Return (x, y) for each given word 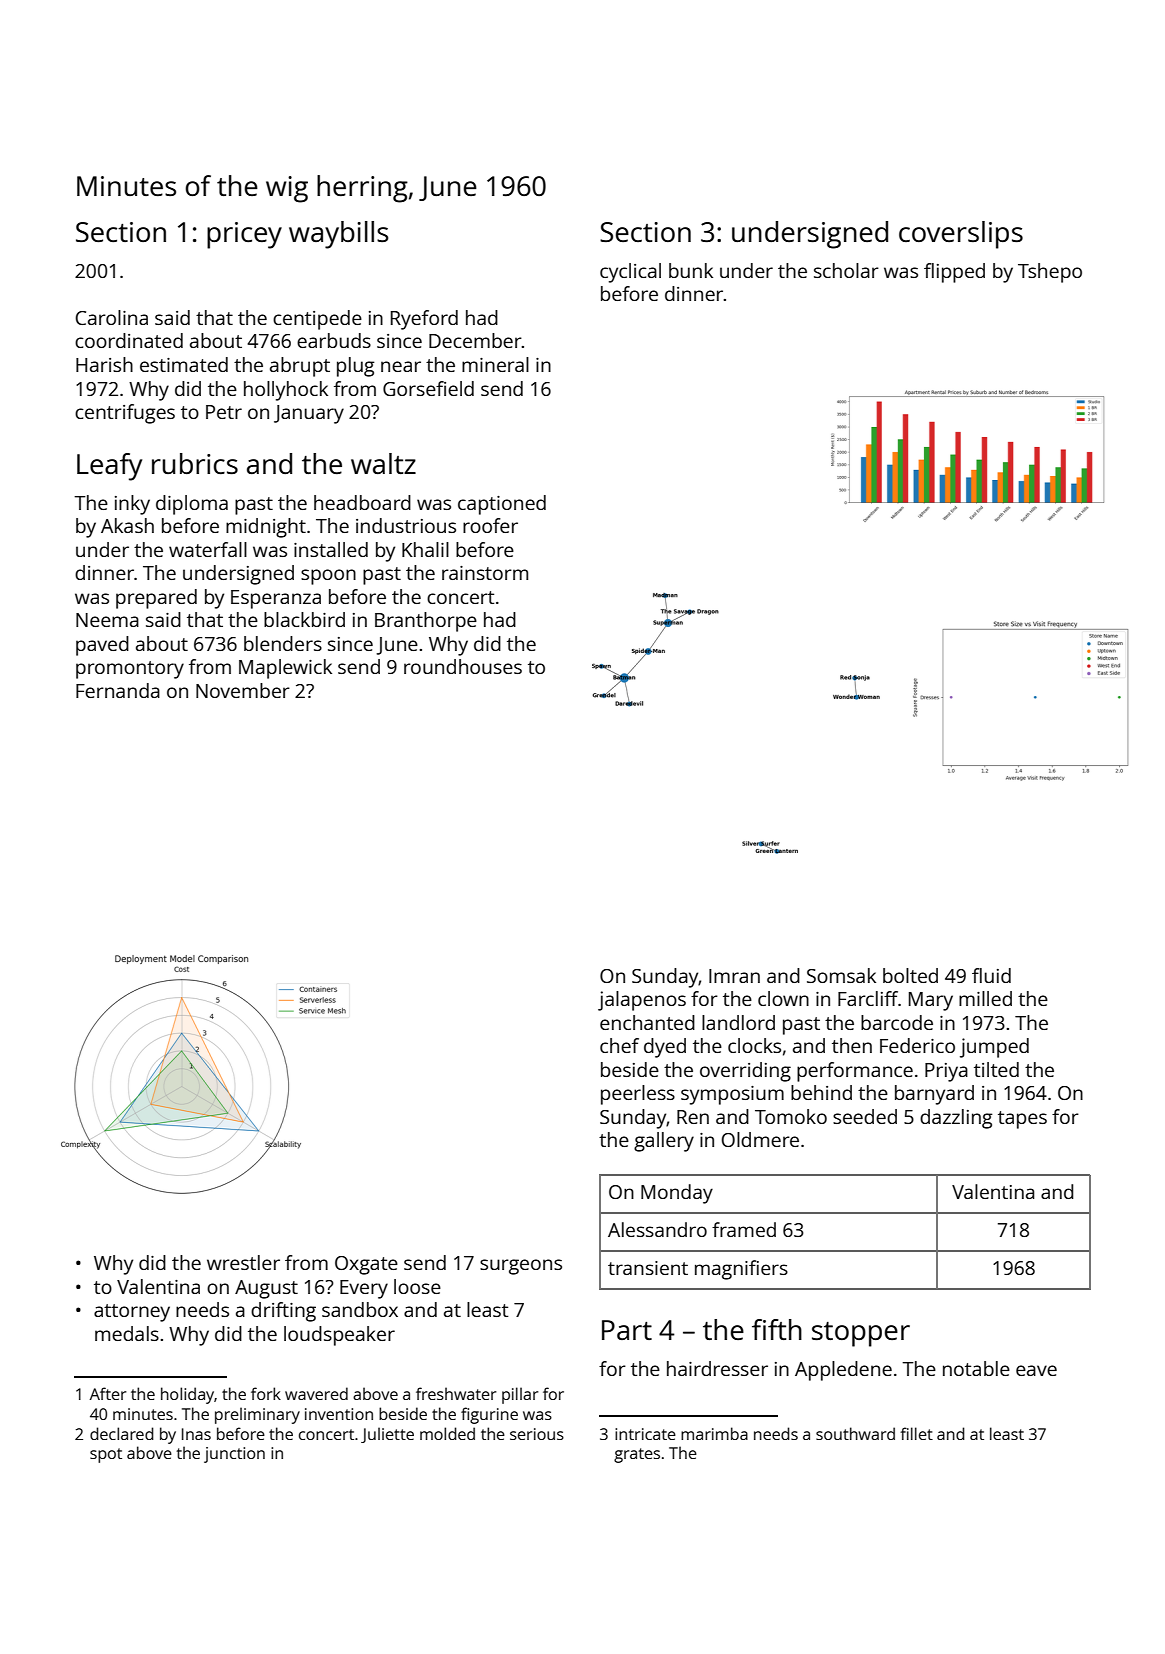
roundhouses (463, 666)
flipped (954, 273)
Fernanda (118, 690)
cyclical (630, 273)
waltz (383, 463)
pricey (244, 235)
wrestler (243, 1262)
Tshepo (1050, 273)
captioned (502, 505)
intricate (645, 1434)
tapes (1022, 1120)
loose (417, 1286)
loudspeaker (339, 1336)
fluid (991, 975)
